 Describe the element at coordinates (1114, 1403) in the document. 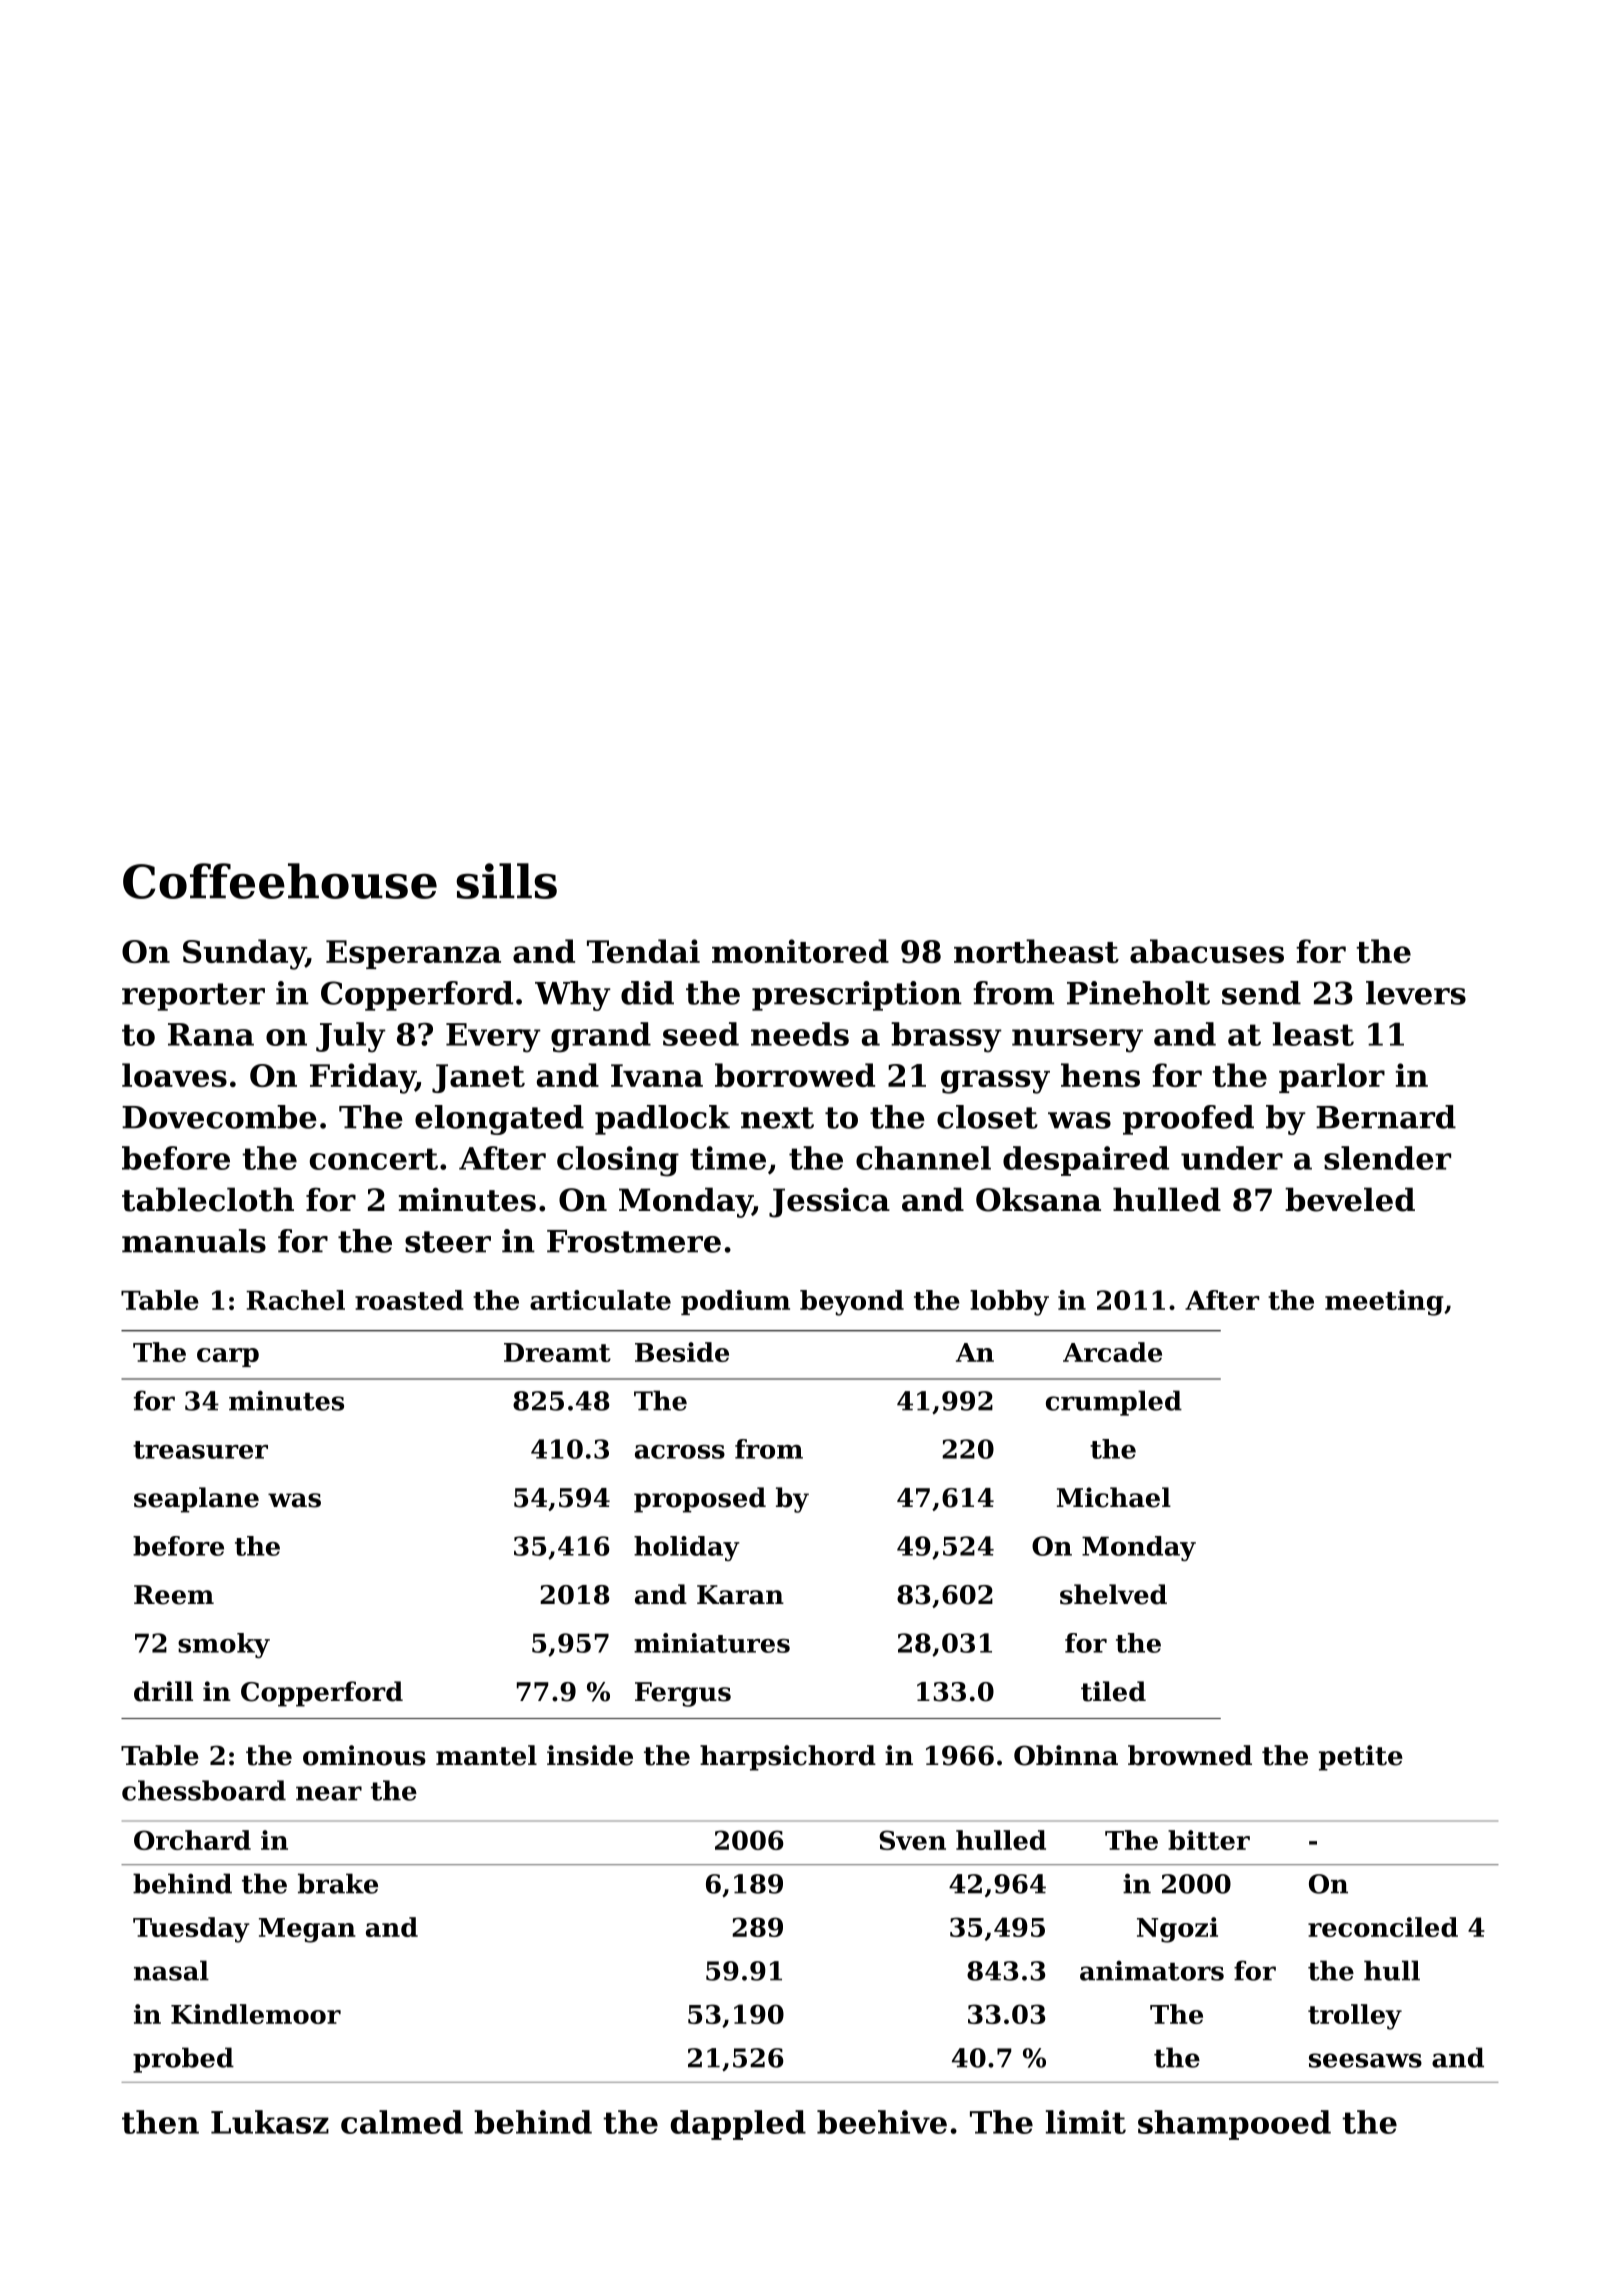

I see `crumpled` at that location.
